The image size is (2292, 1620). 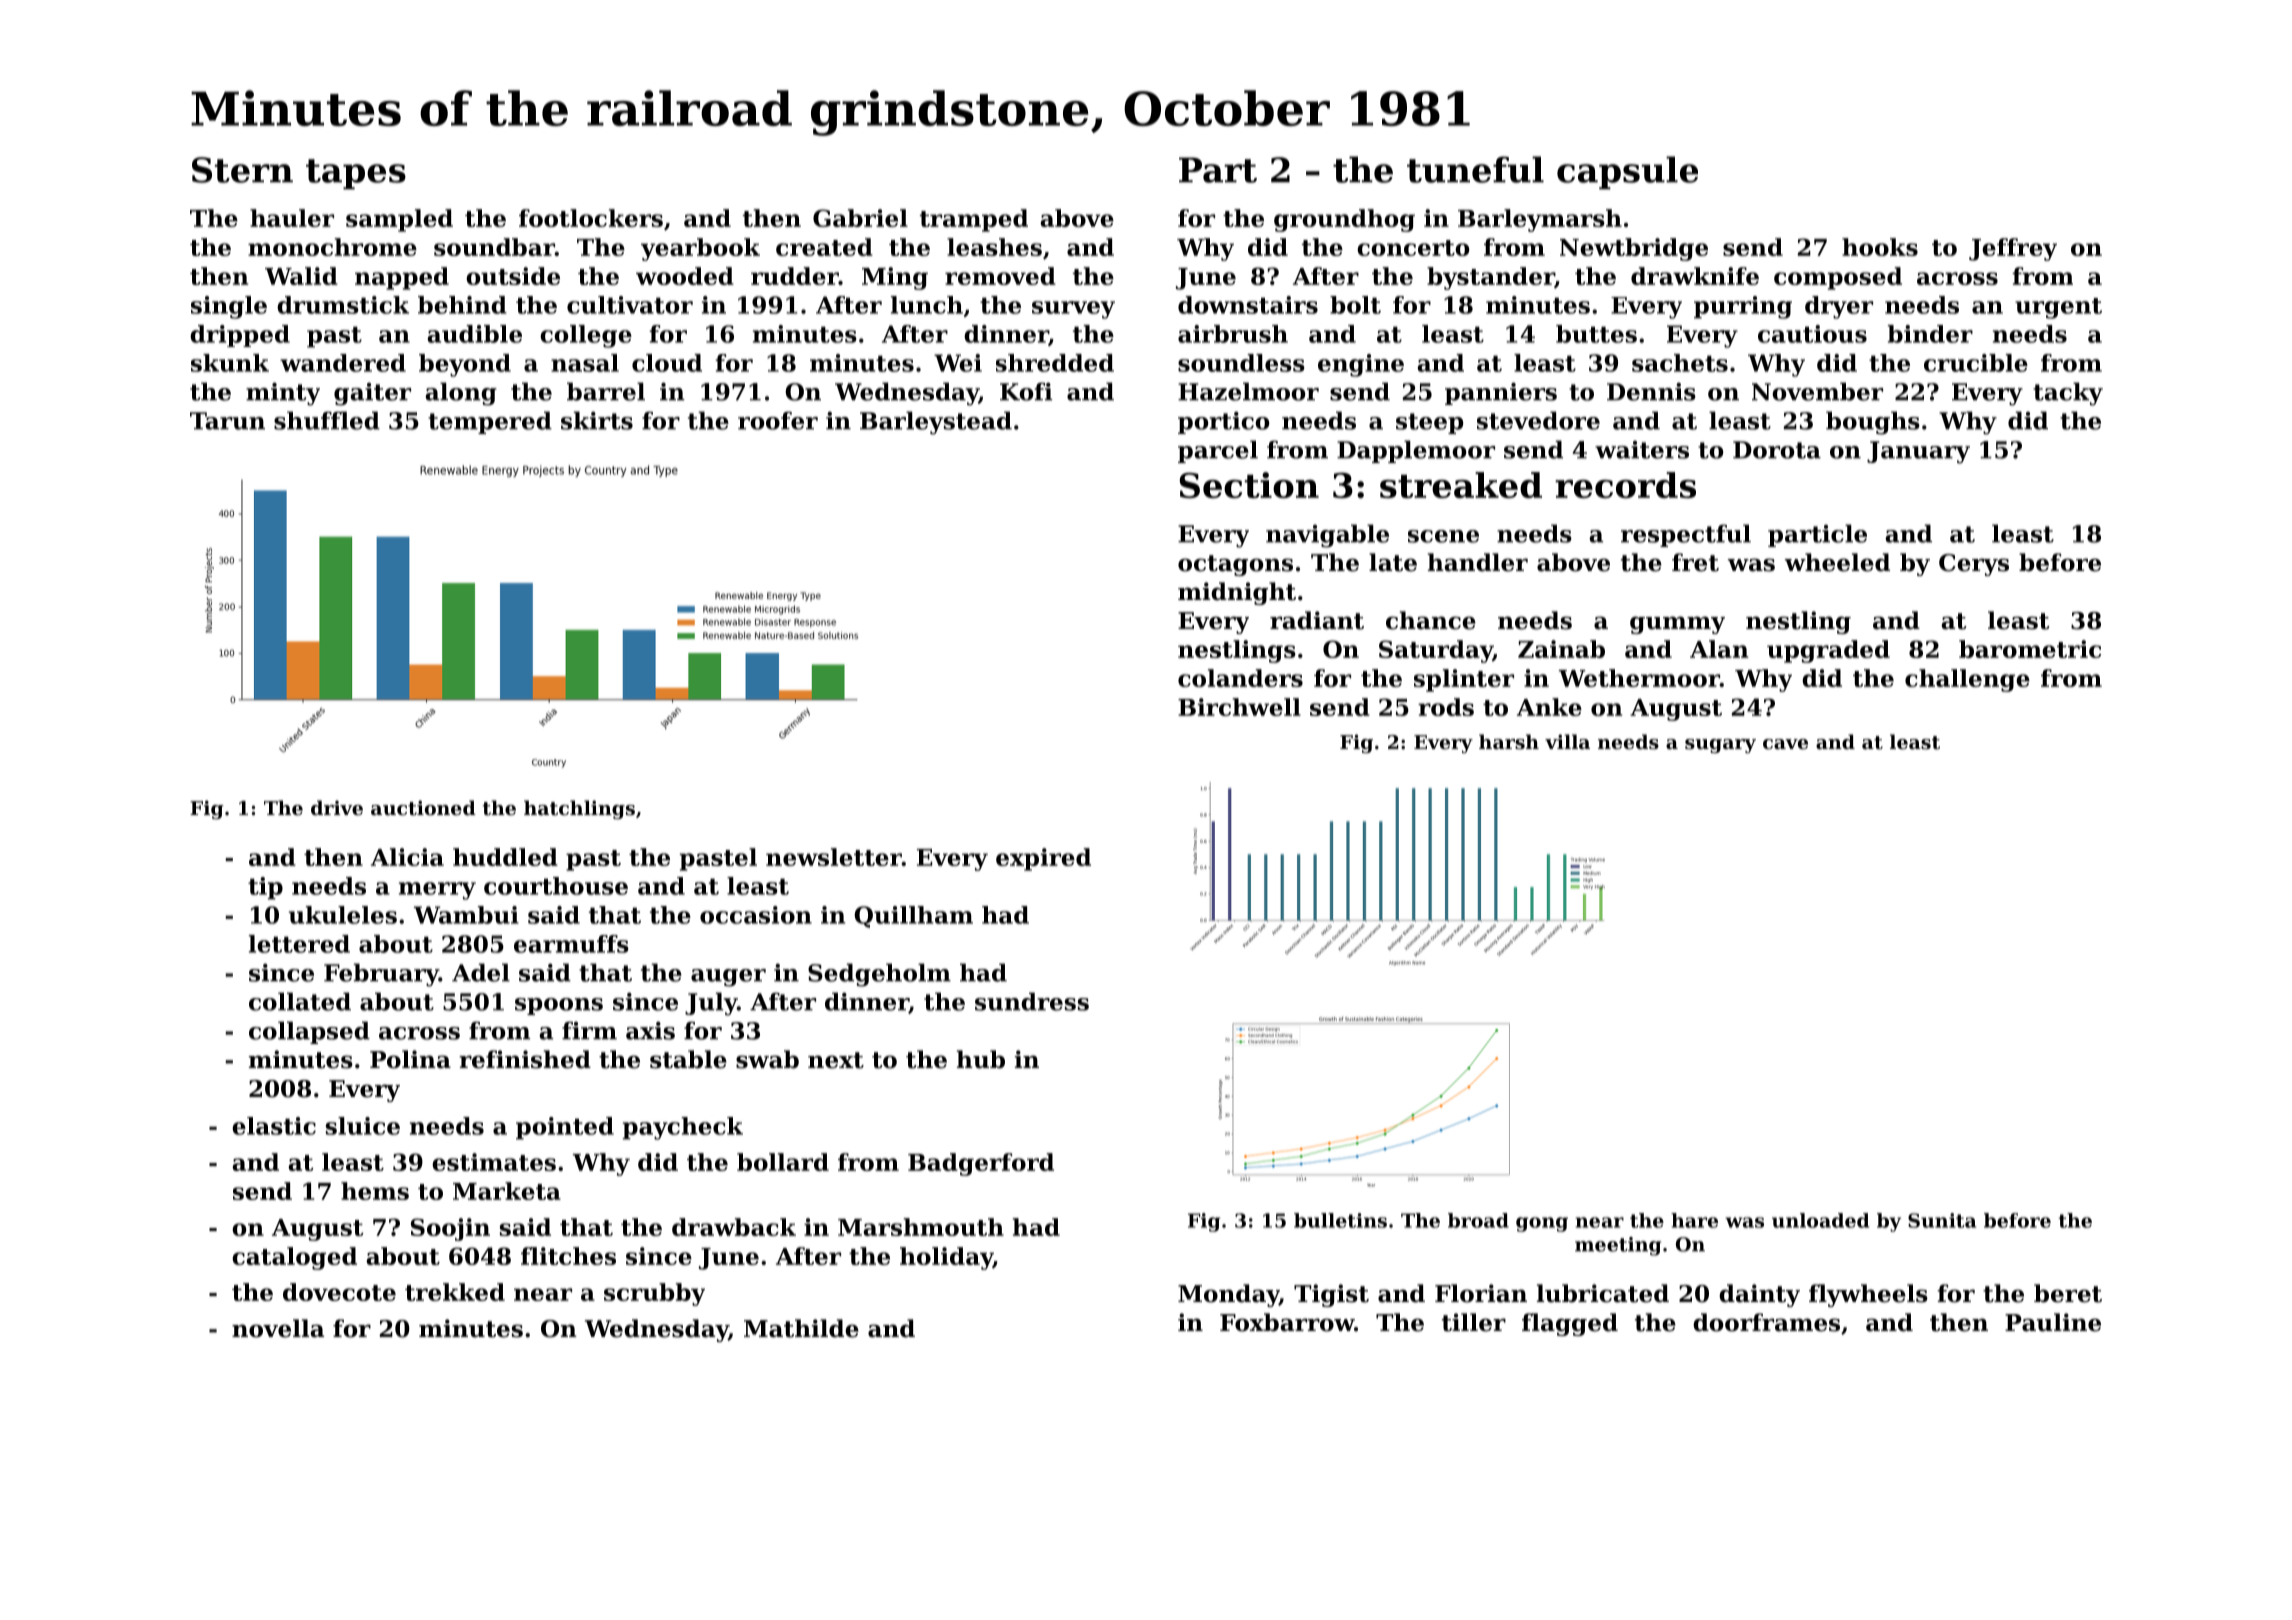 What do you see at coordinates (2068, 394) in the screenshot?
I see `tacky` at bounding box center [2068, 394].
